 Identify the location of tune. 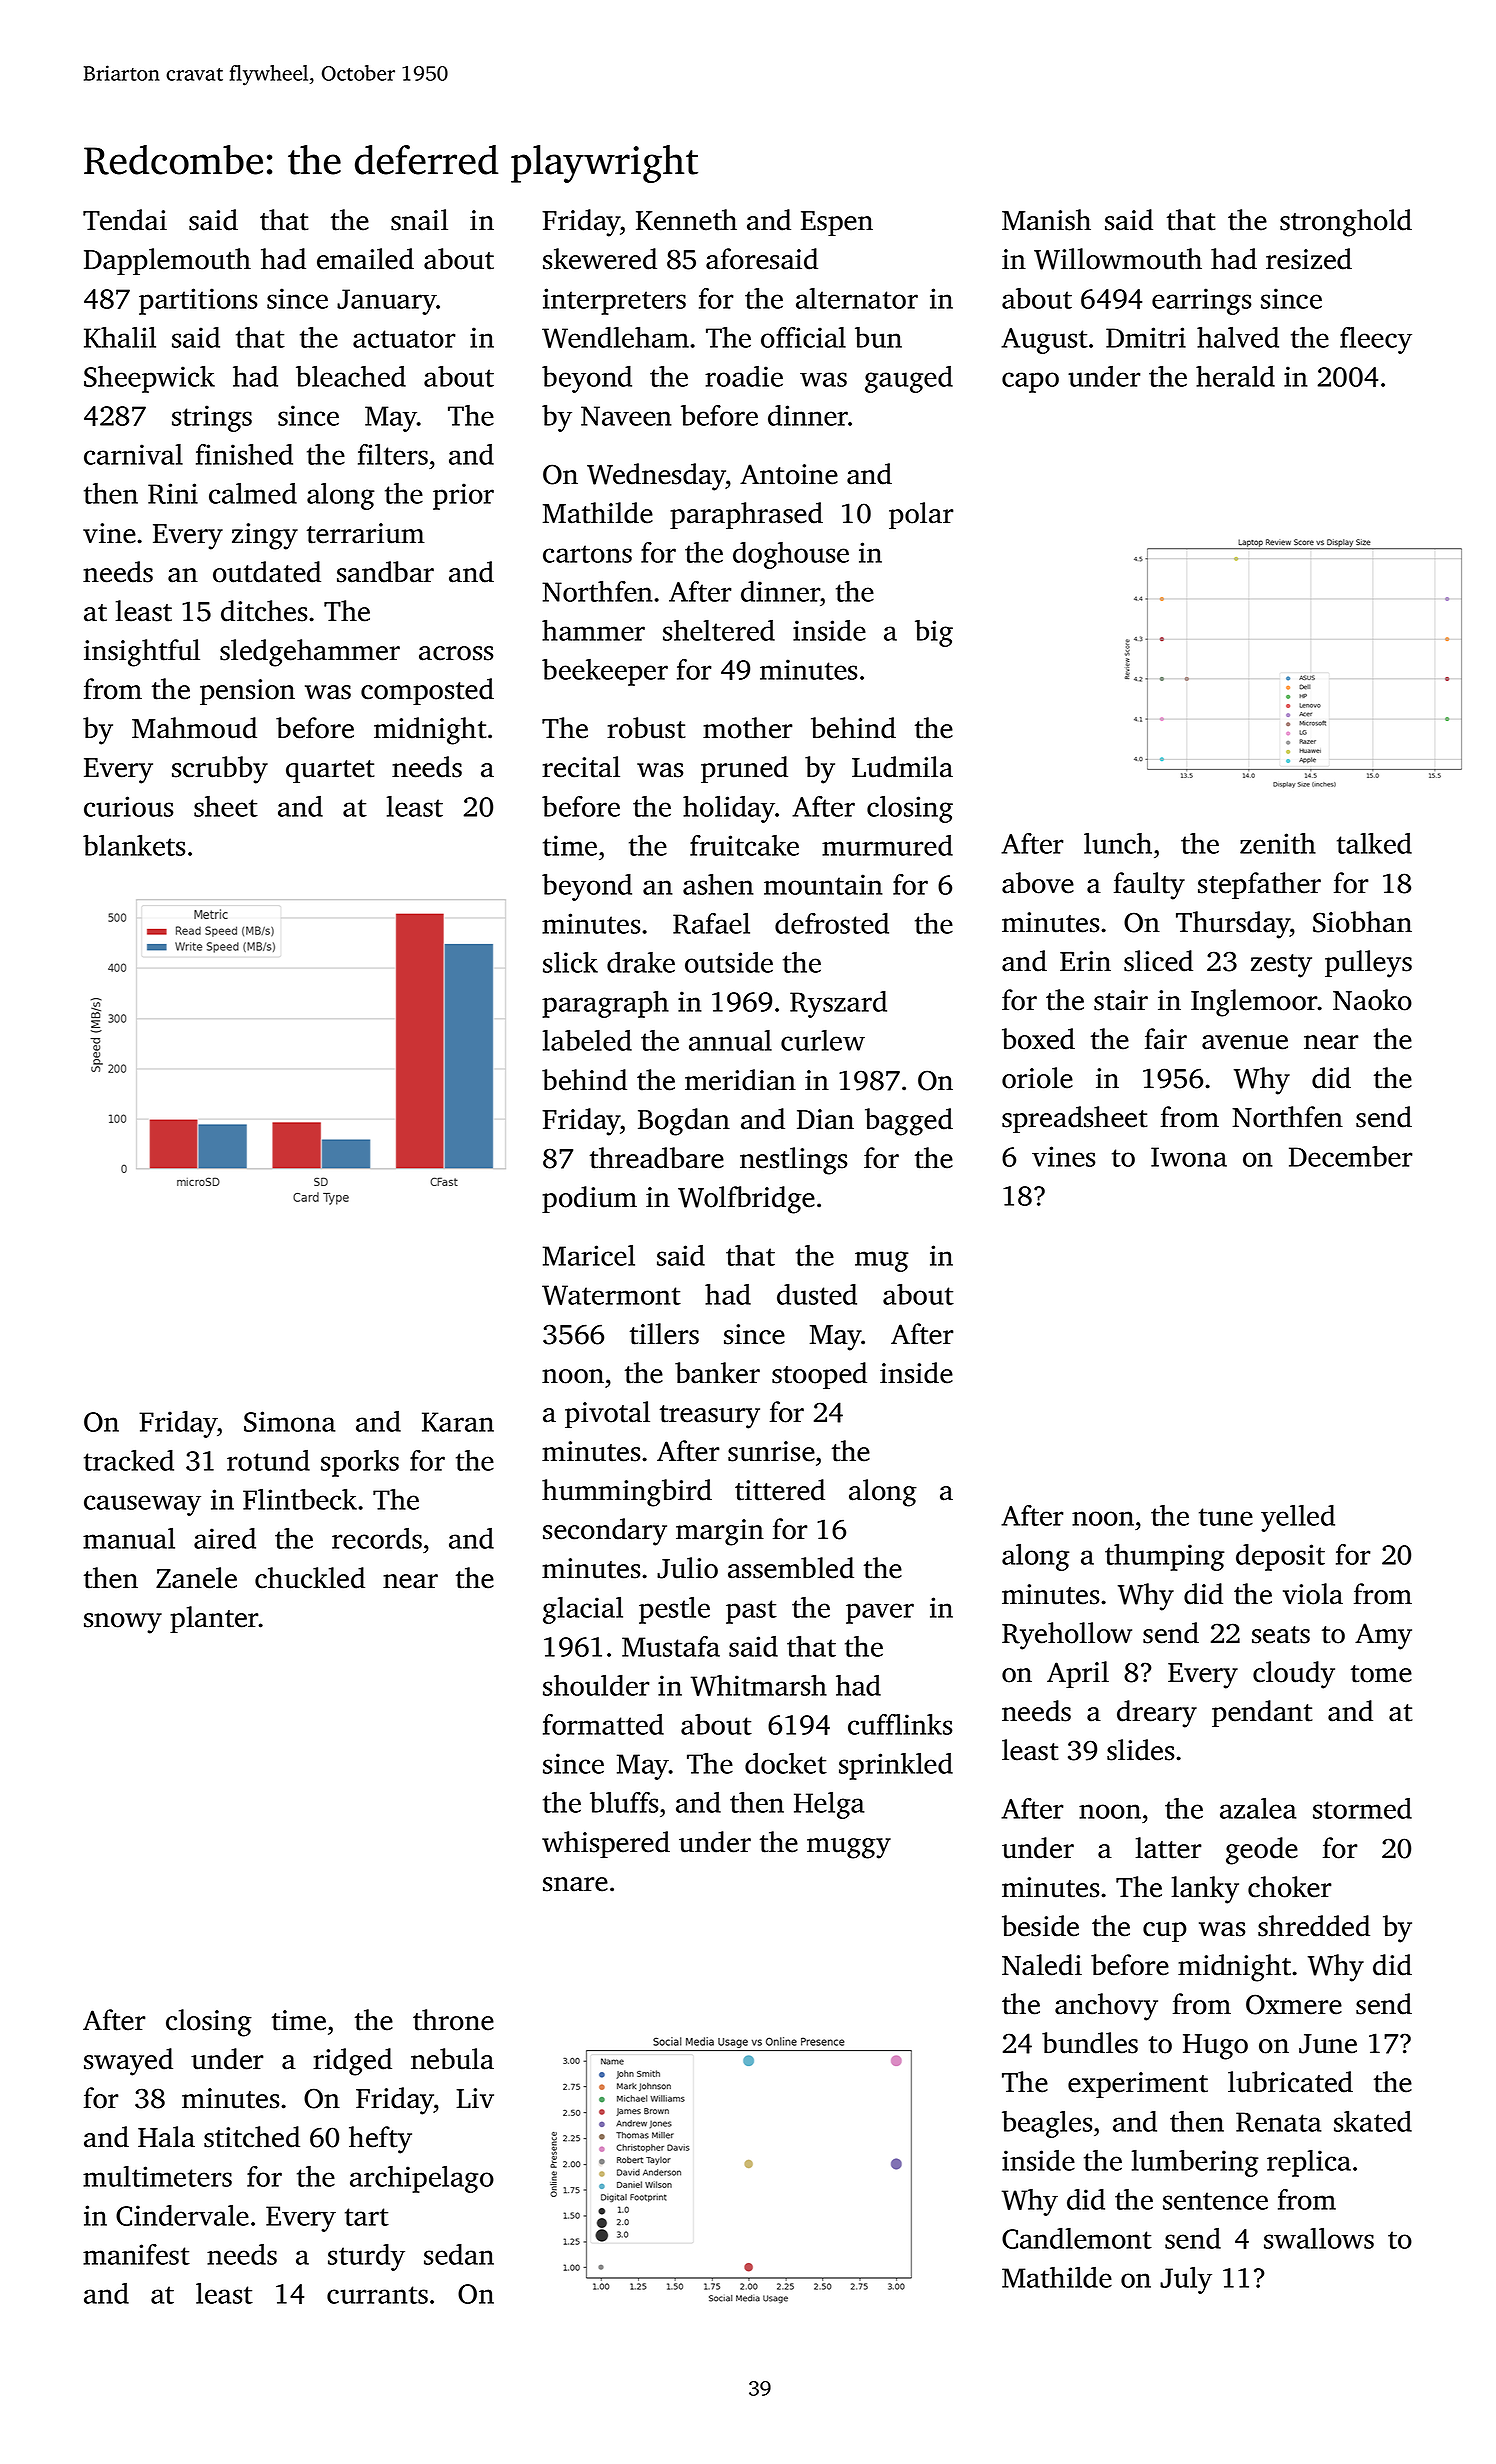
(1226, 1517).
